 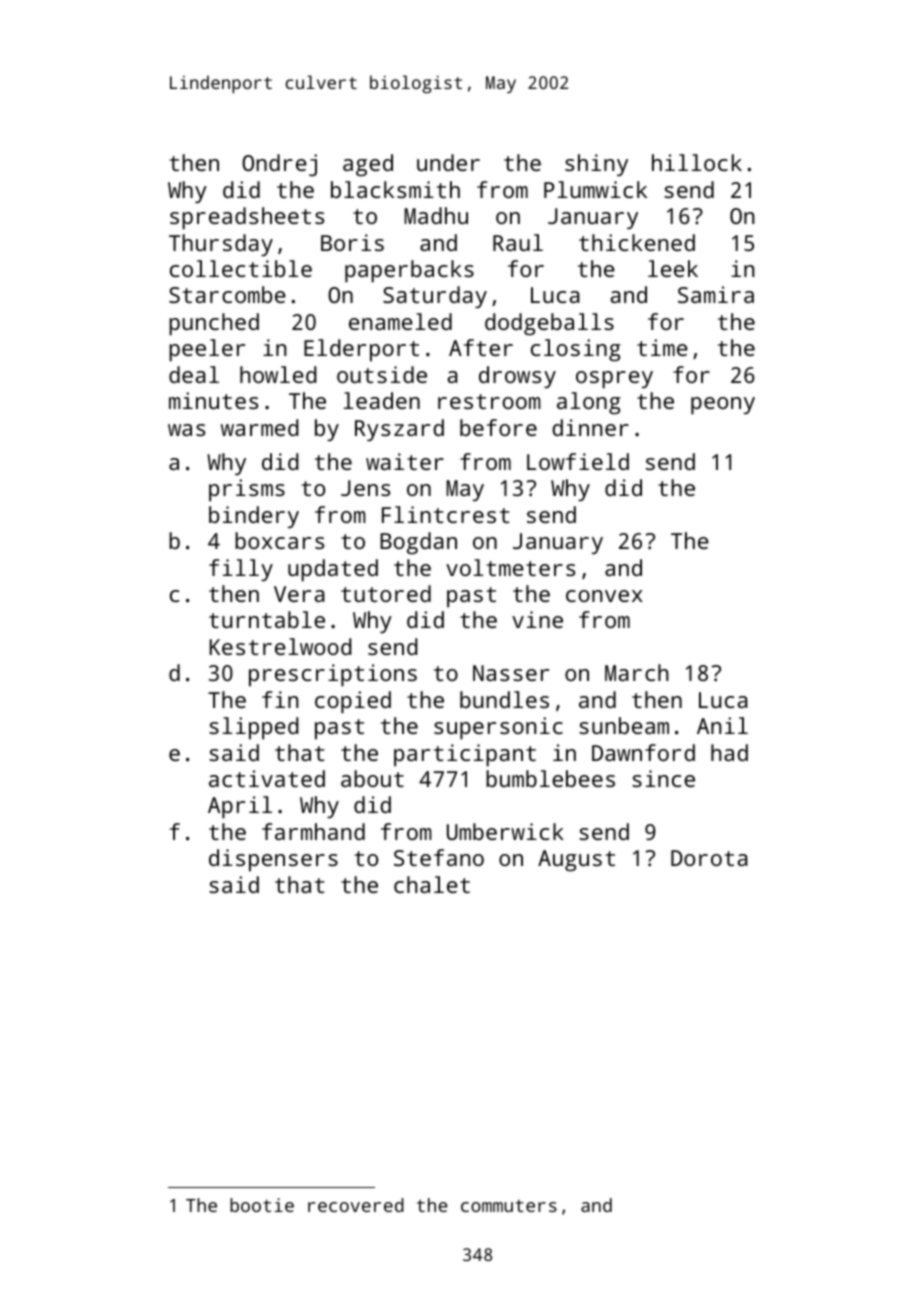 I want to click on April, so click(x=240, y=807).
